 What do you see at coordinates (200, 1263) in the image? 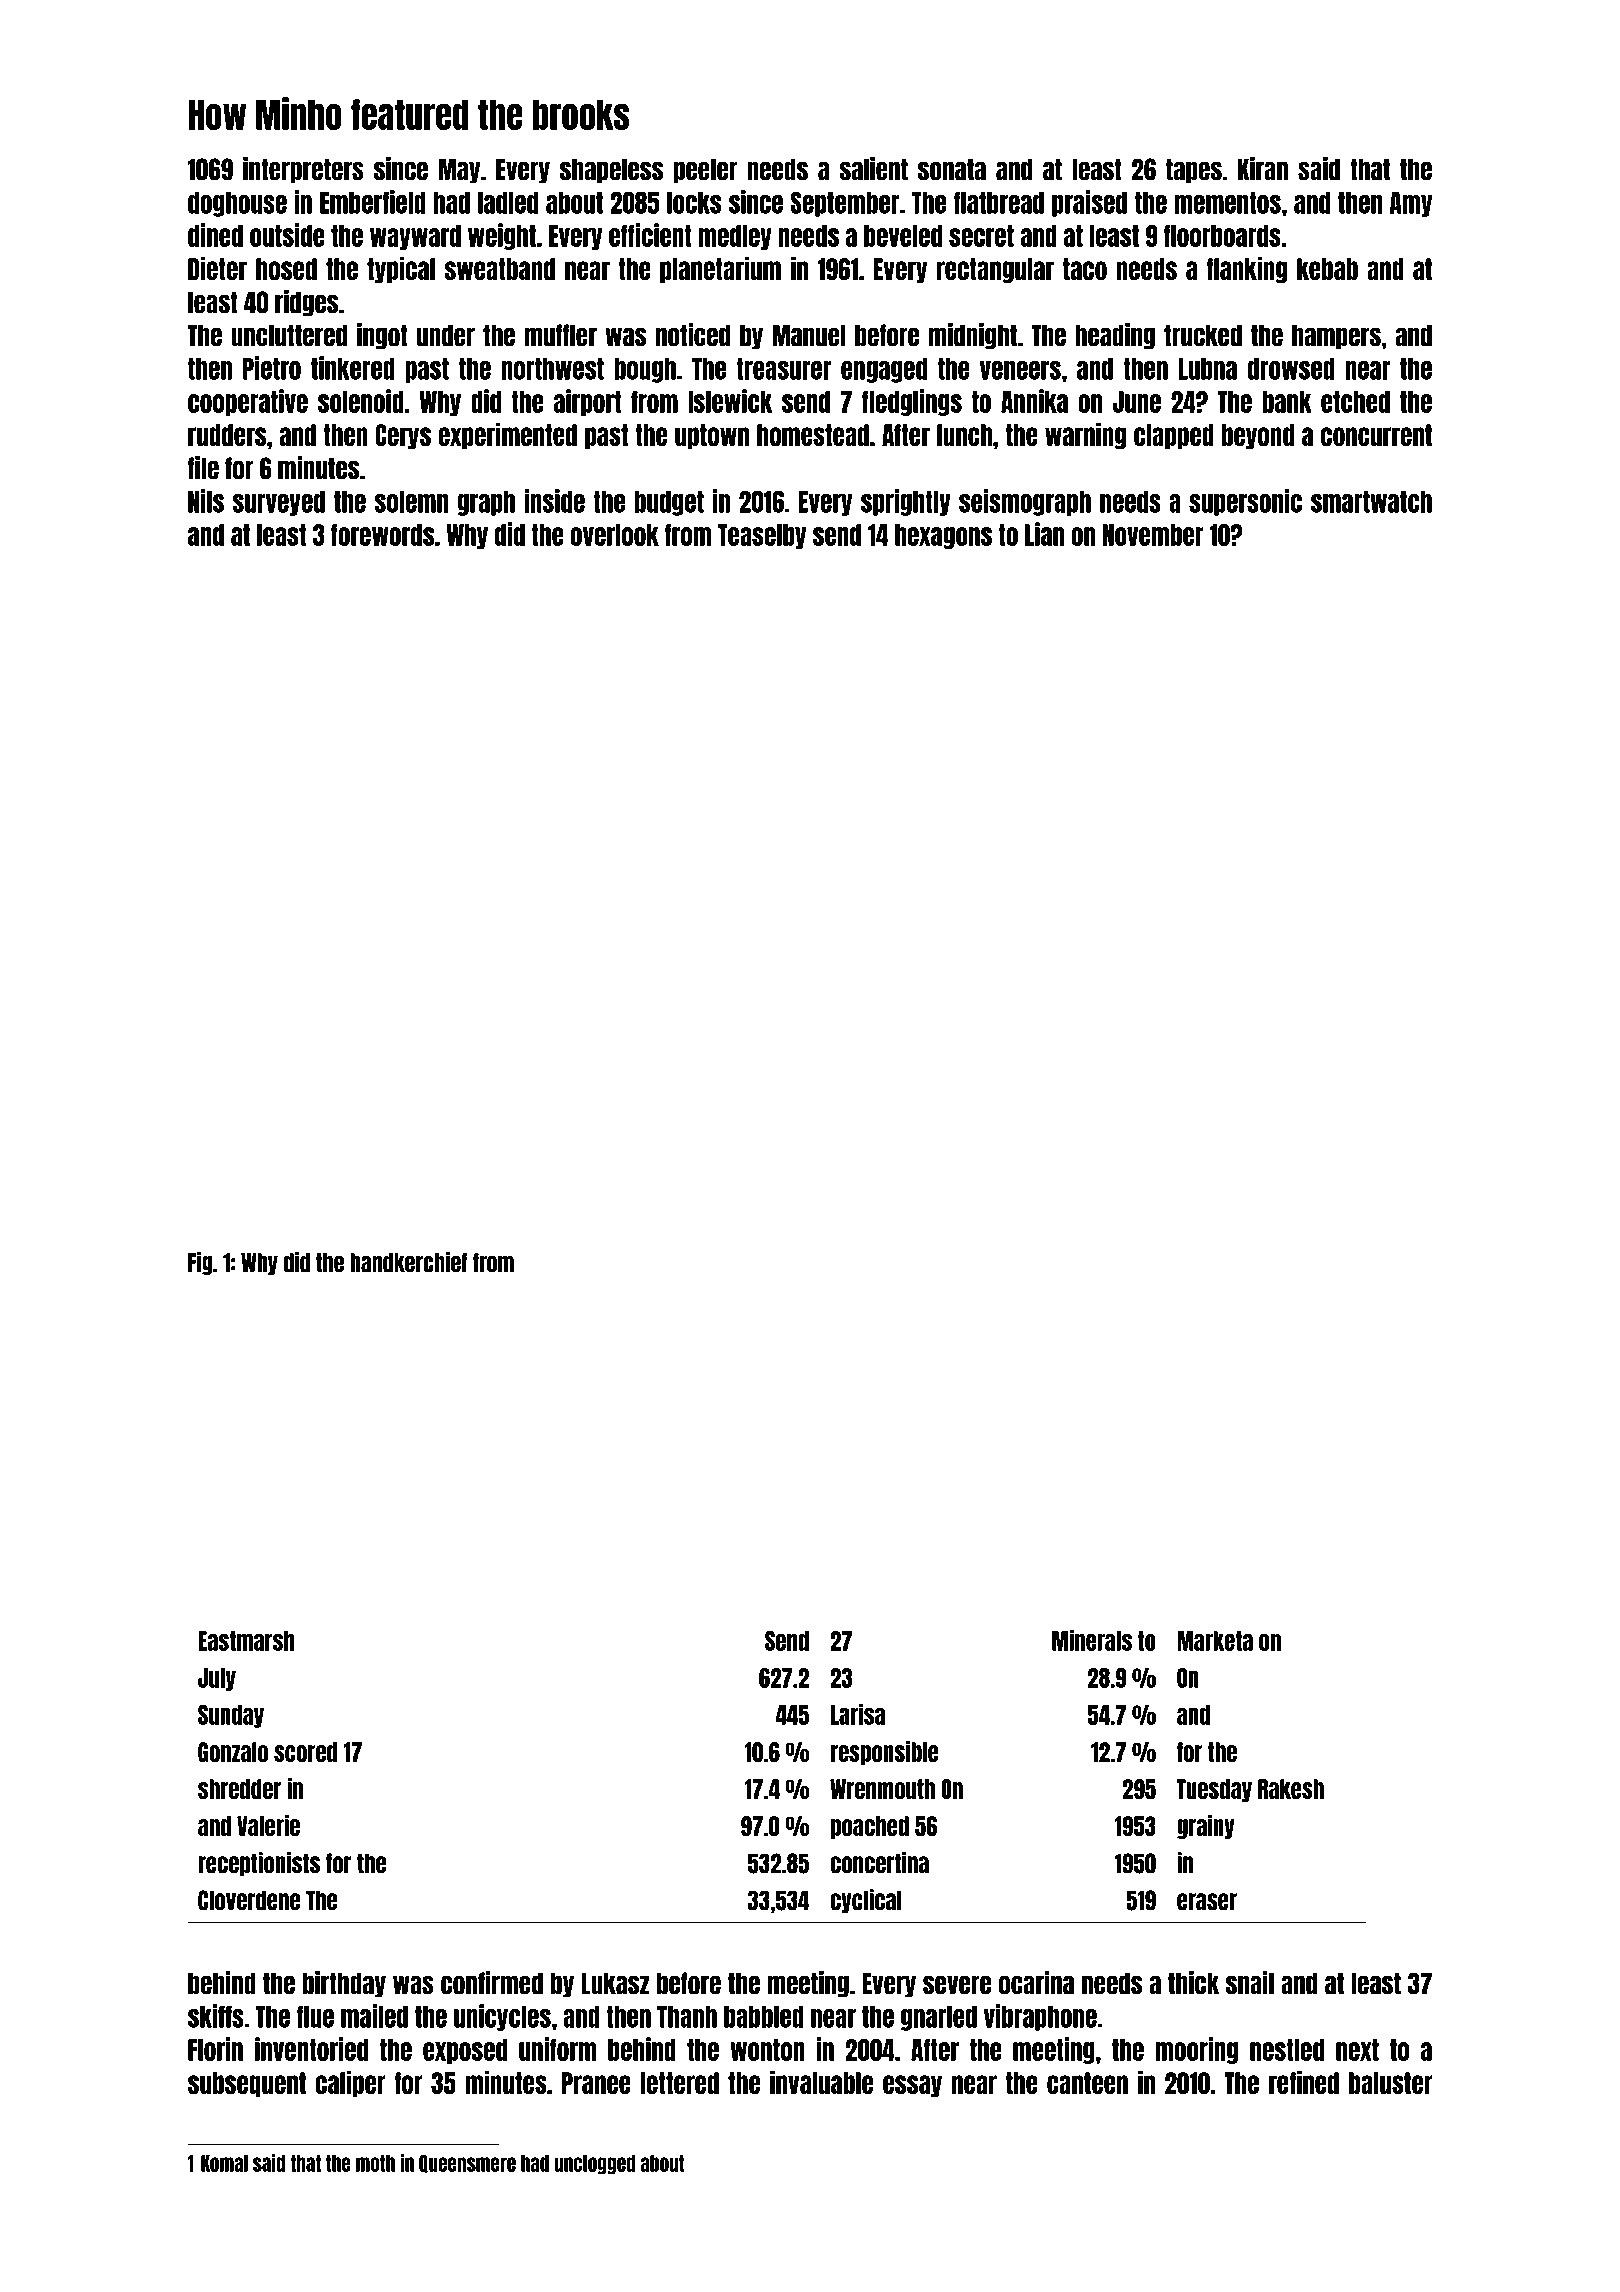
I see `Fig` at bounding box center [200, 1263].
